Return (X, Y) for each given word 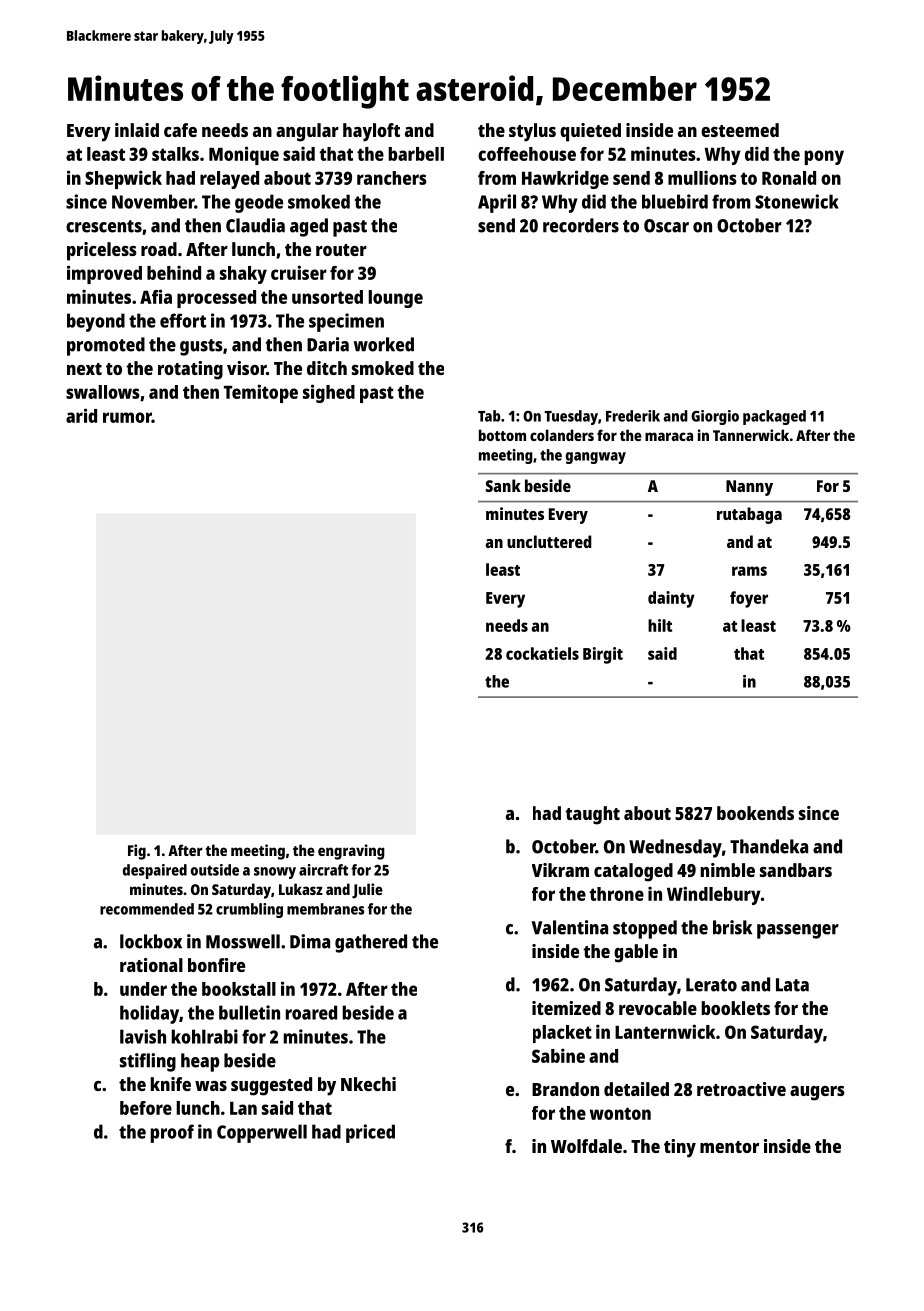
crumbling (249, 910)
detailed (636, 1089)
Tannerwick (751, 435)
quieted (590, 132)
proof (172, 1133)
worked (384, 344)
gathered (371, 943)
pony (824, 157)
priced (370, 1133)
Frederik (633, 416)
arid (81, 415)
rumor (127, 417)
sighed (329, 393)
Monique (244, 155)
